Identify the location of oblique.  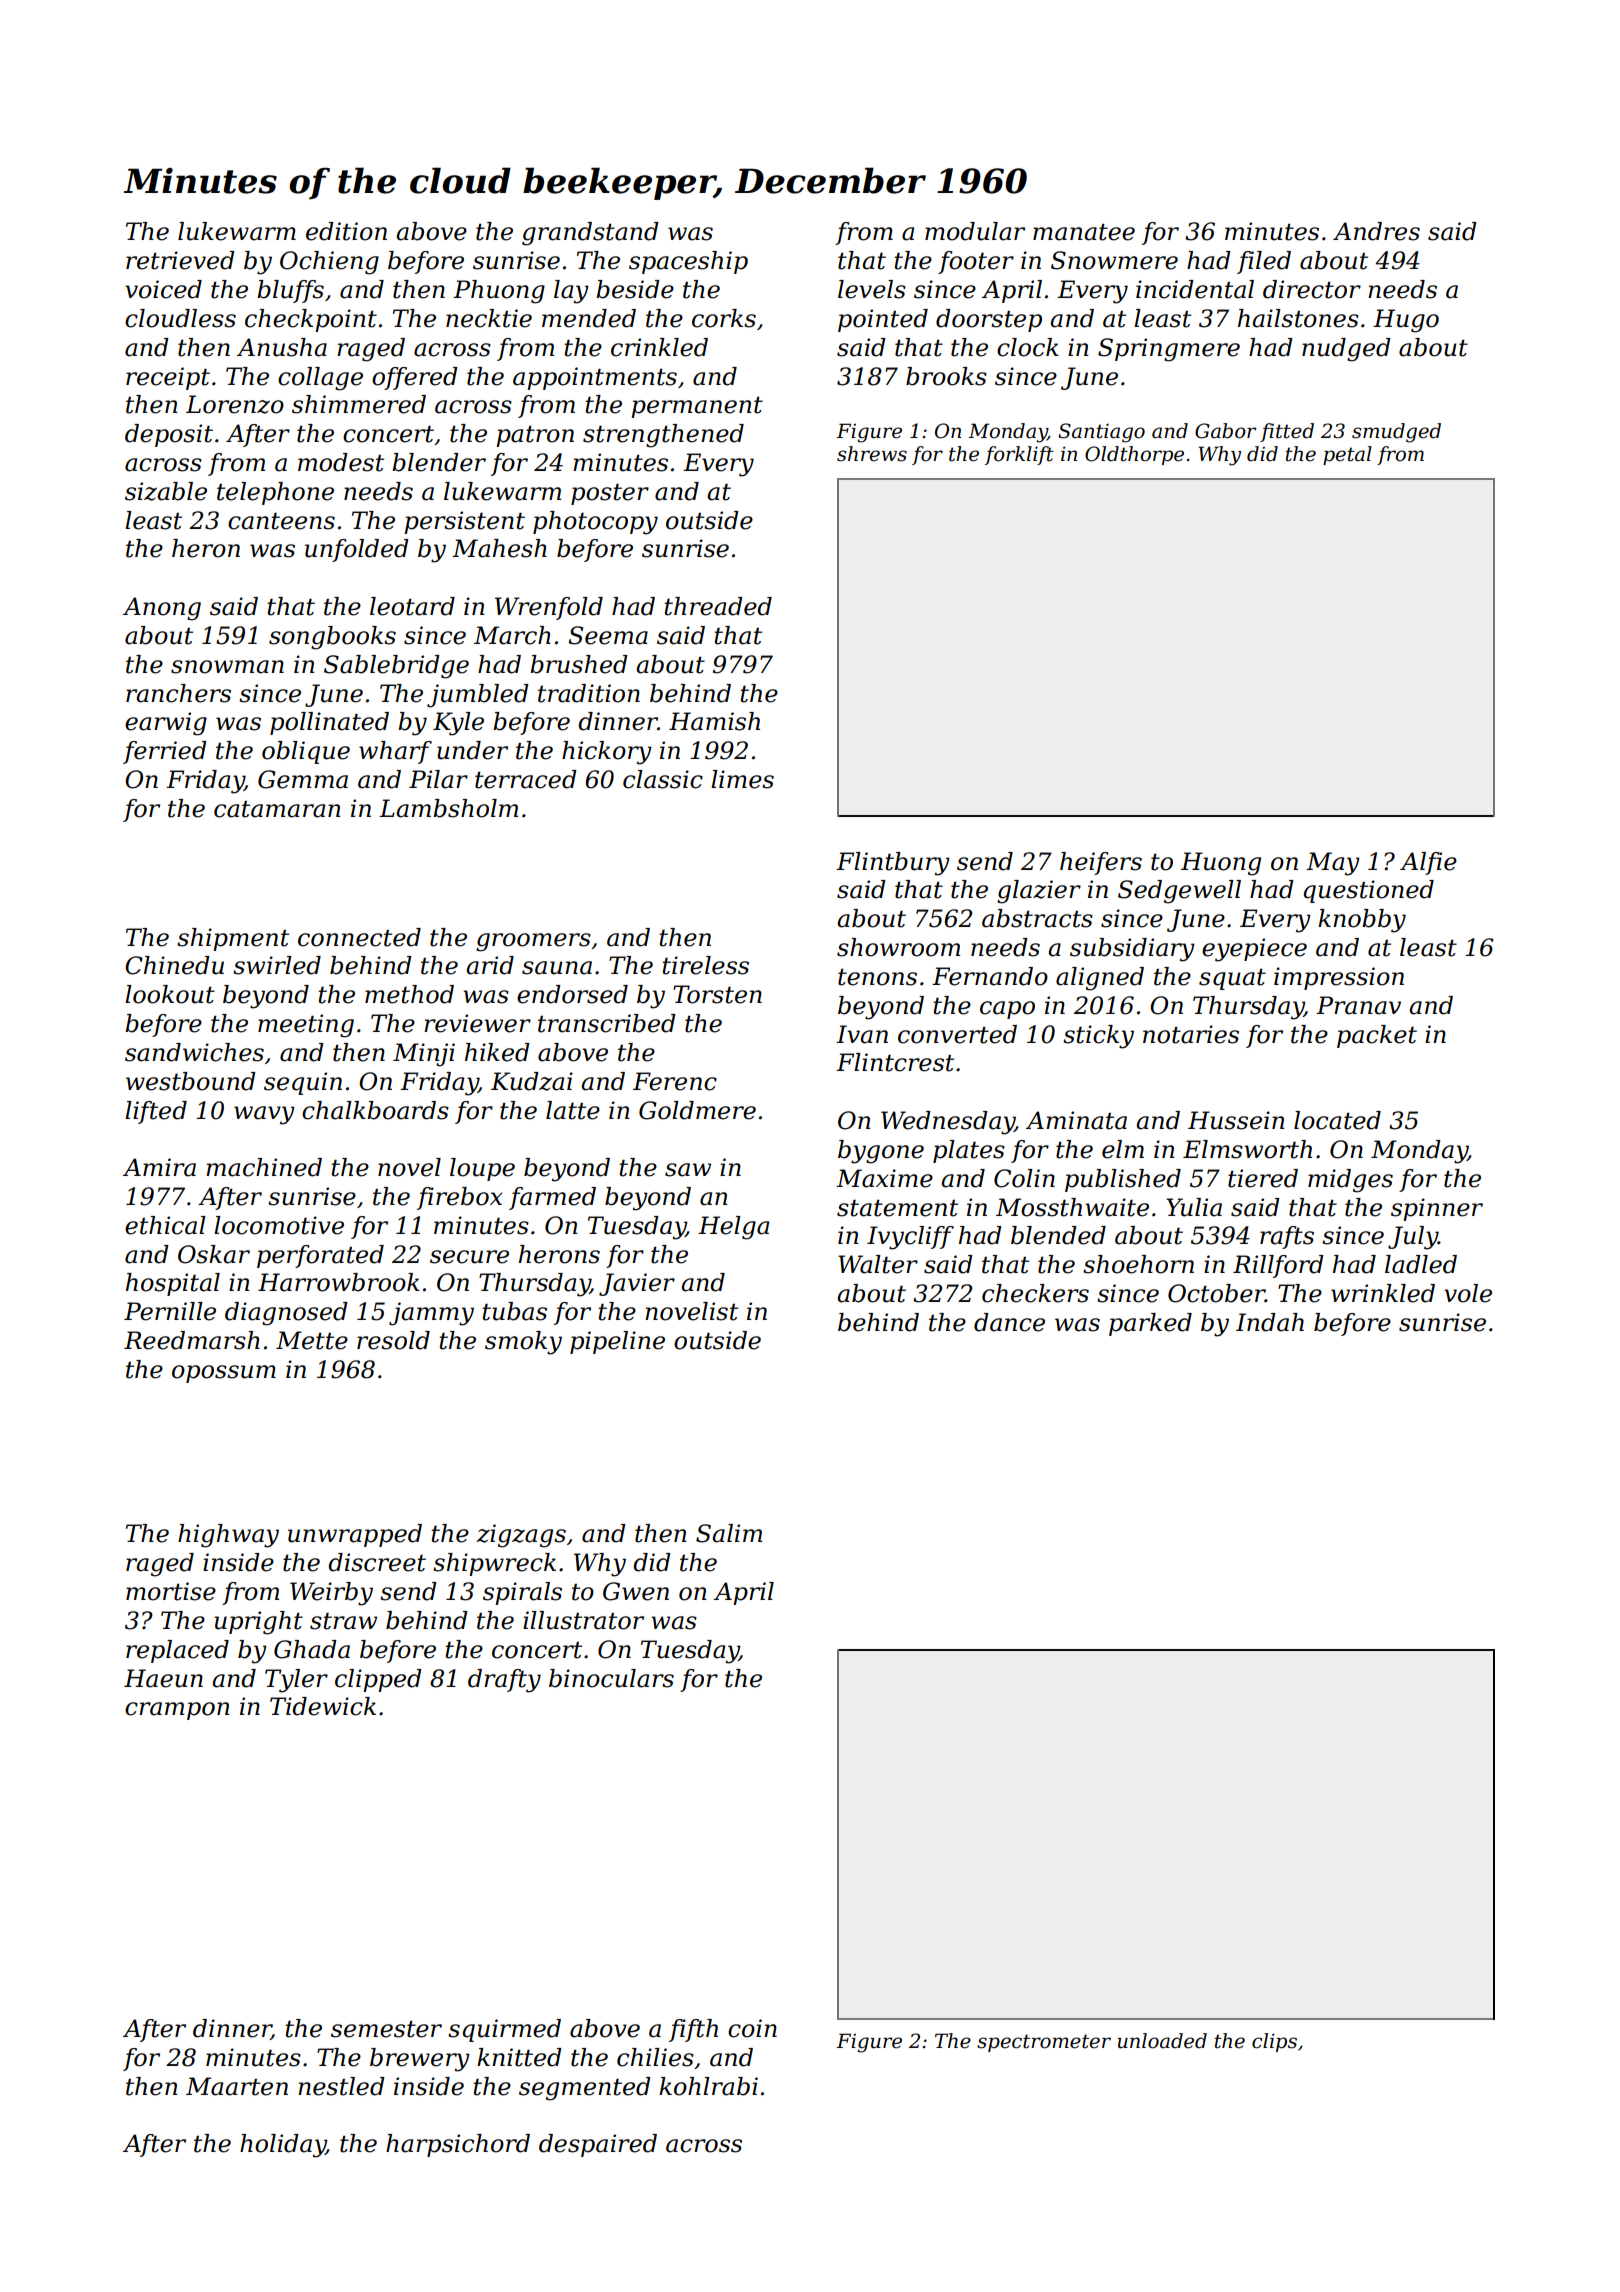
(306, 752).
